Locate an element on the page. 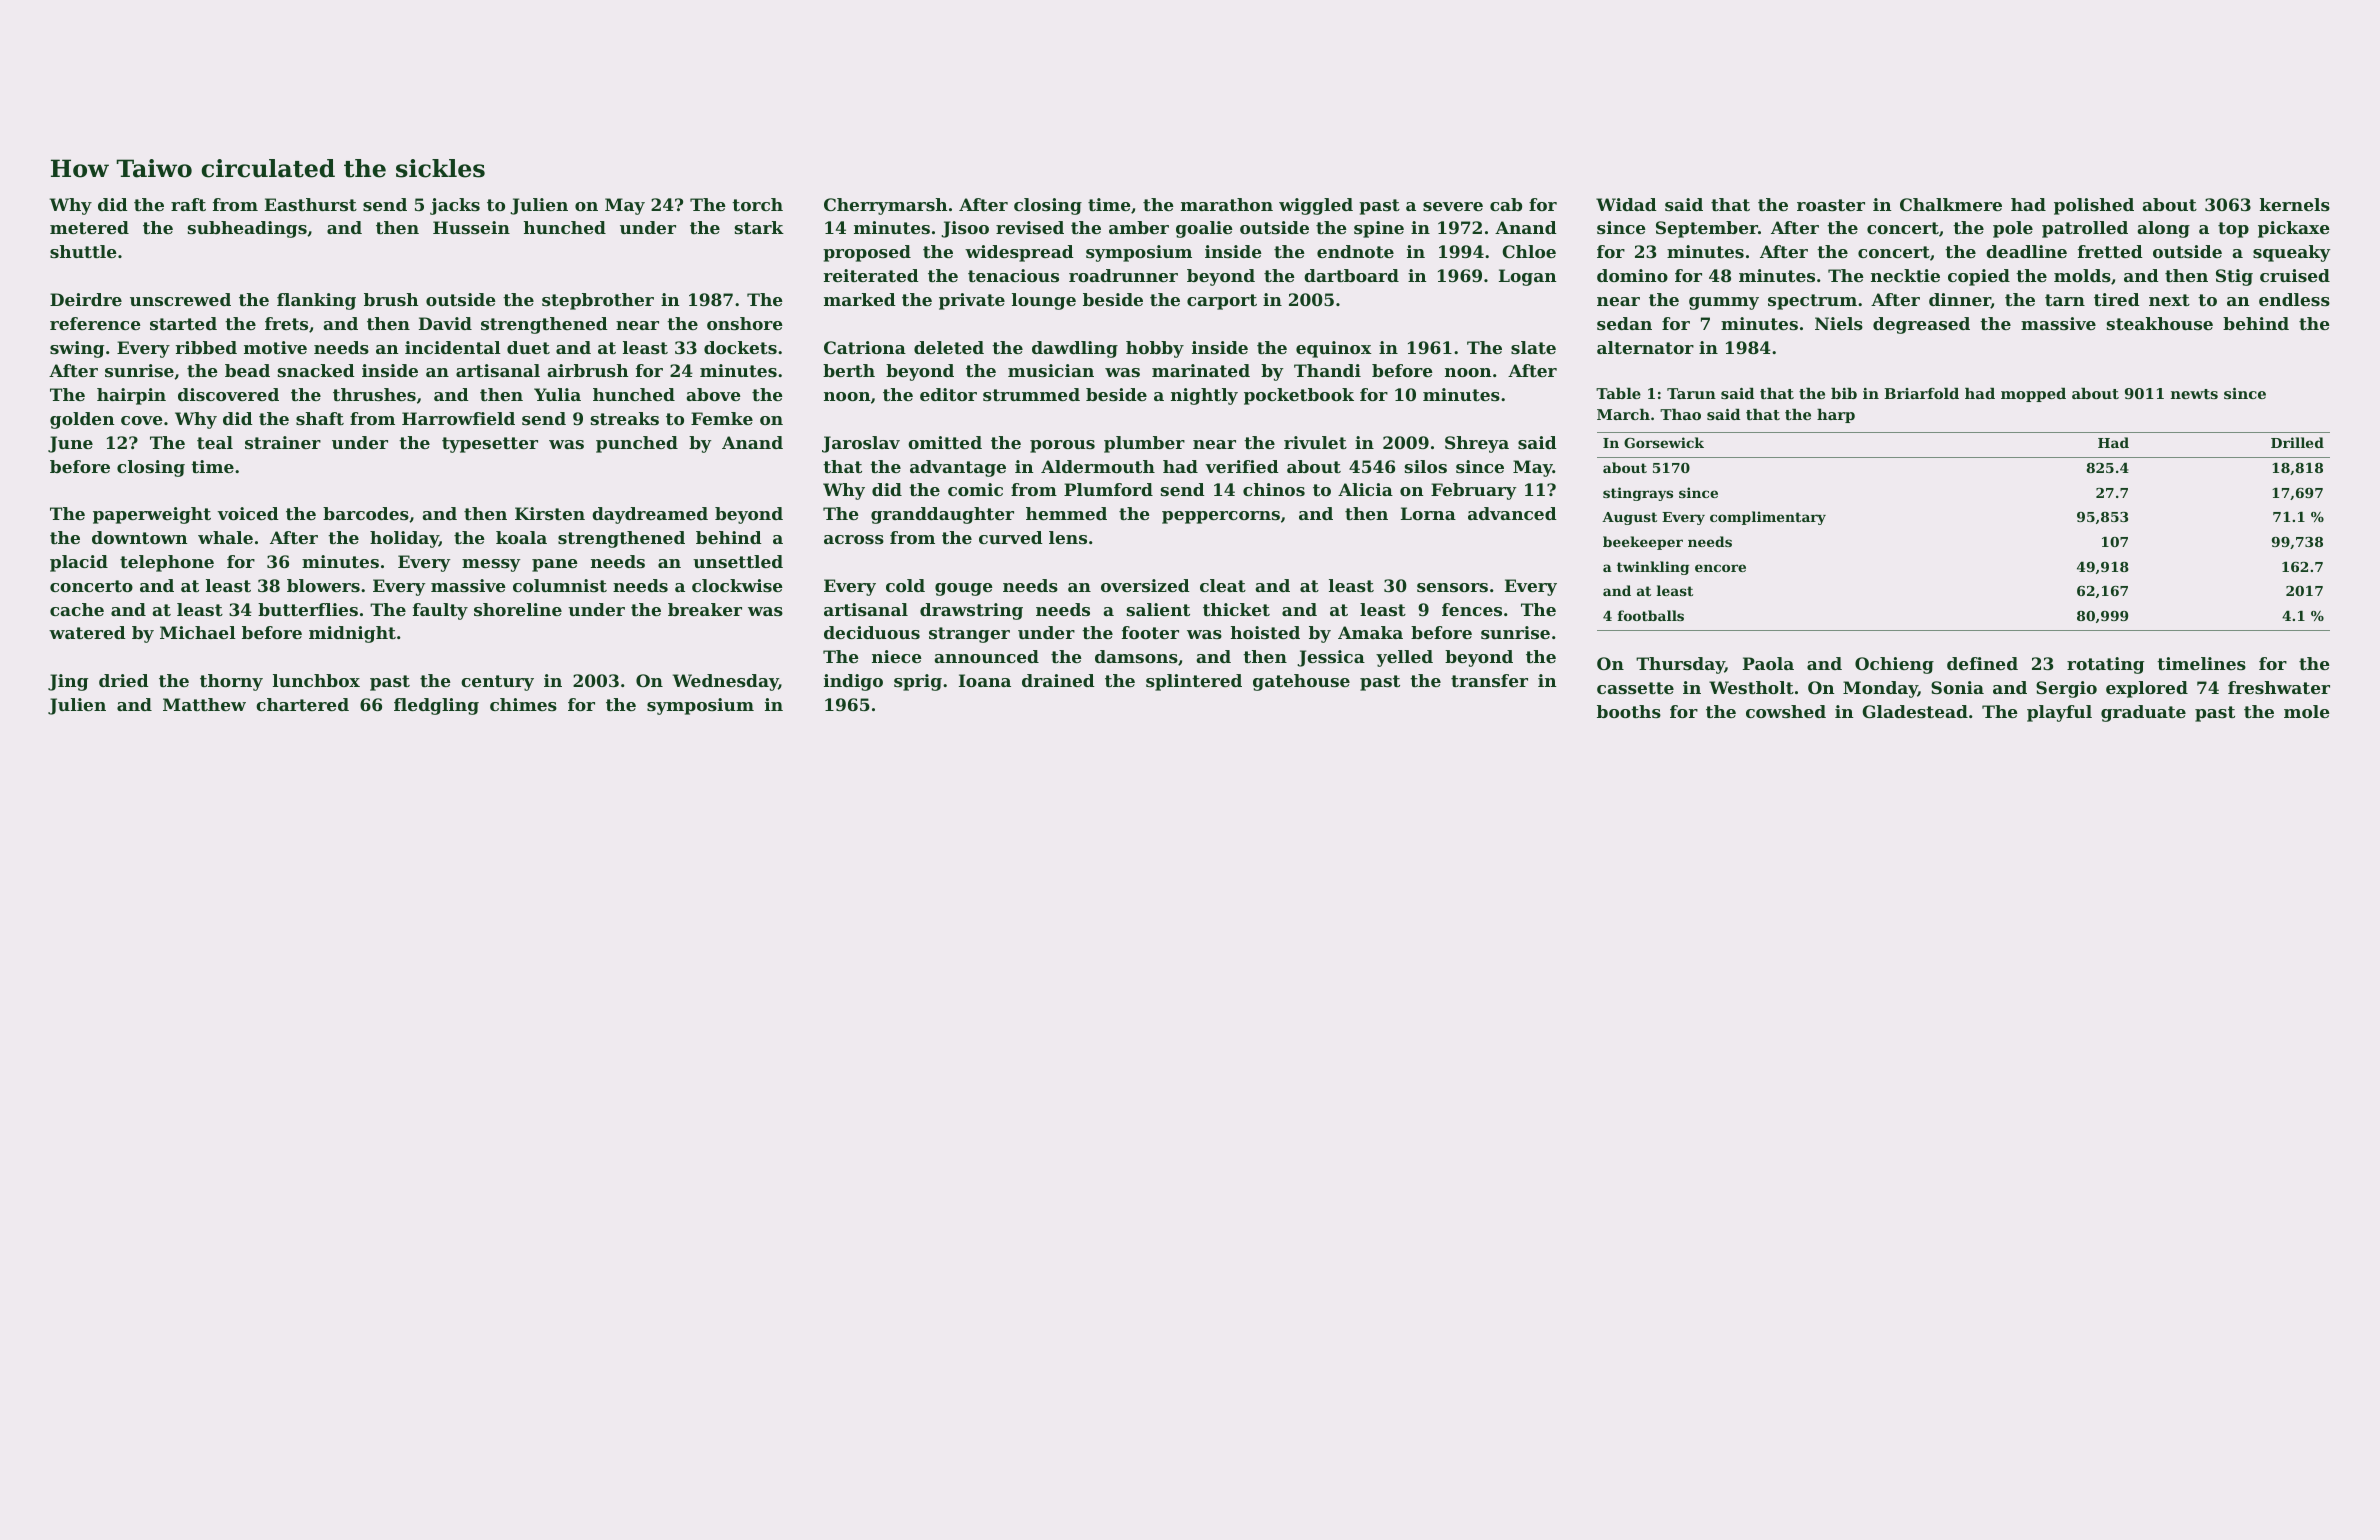 The width and height of the page is (2380, 1540). thicket is located at coordinates (1236, 609).
